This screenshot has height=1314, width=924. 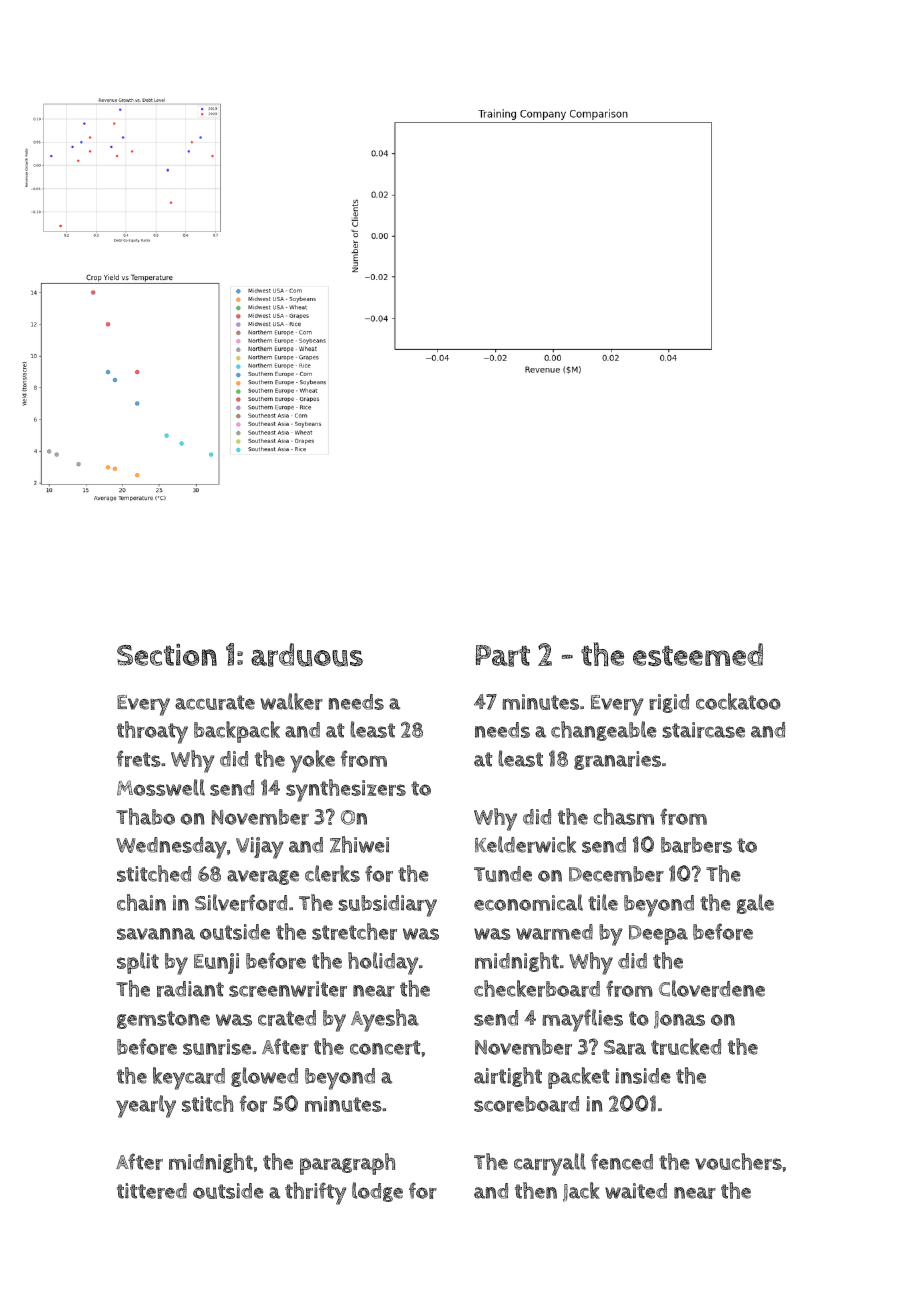 What do you see at coordinates (579, 1078) in the screenshot?
I see `packet` at bounding box center [579, 1078].
